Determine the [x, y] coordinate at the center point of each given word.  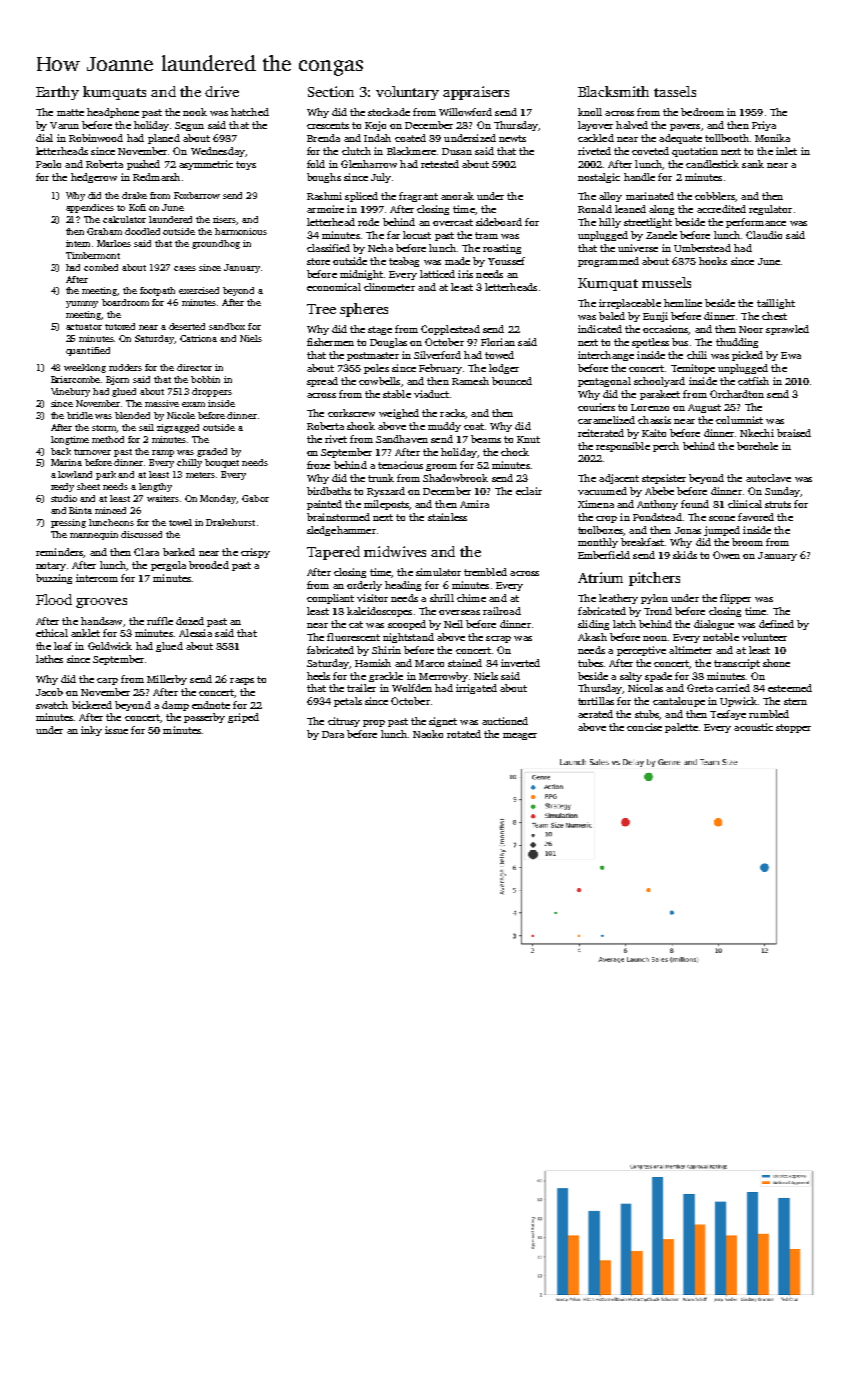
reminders [59, 552]
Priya [764, 126]
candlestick [712, 164]
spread [322, 382]
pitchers [654, 579]
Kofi [137, 207]
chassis [654, 420]
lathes [49, 659]
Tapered [333, 553]
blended [132, 415]
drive [222, 91]
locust [417, 235]
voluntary [407, 93]
